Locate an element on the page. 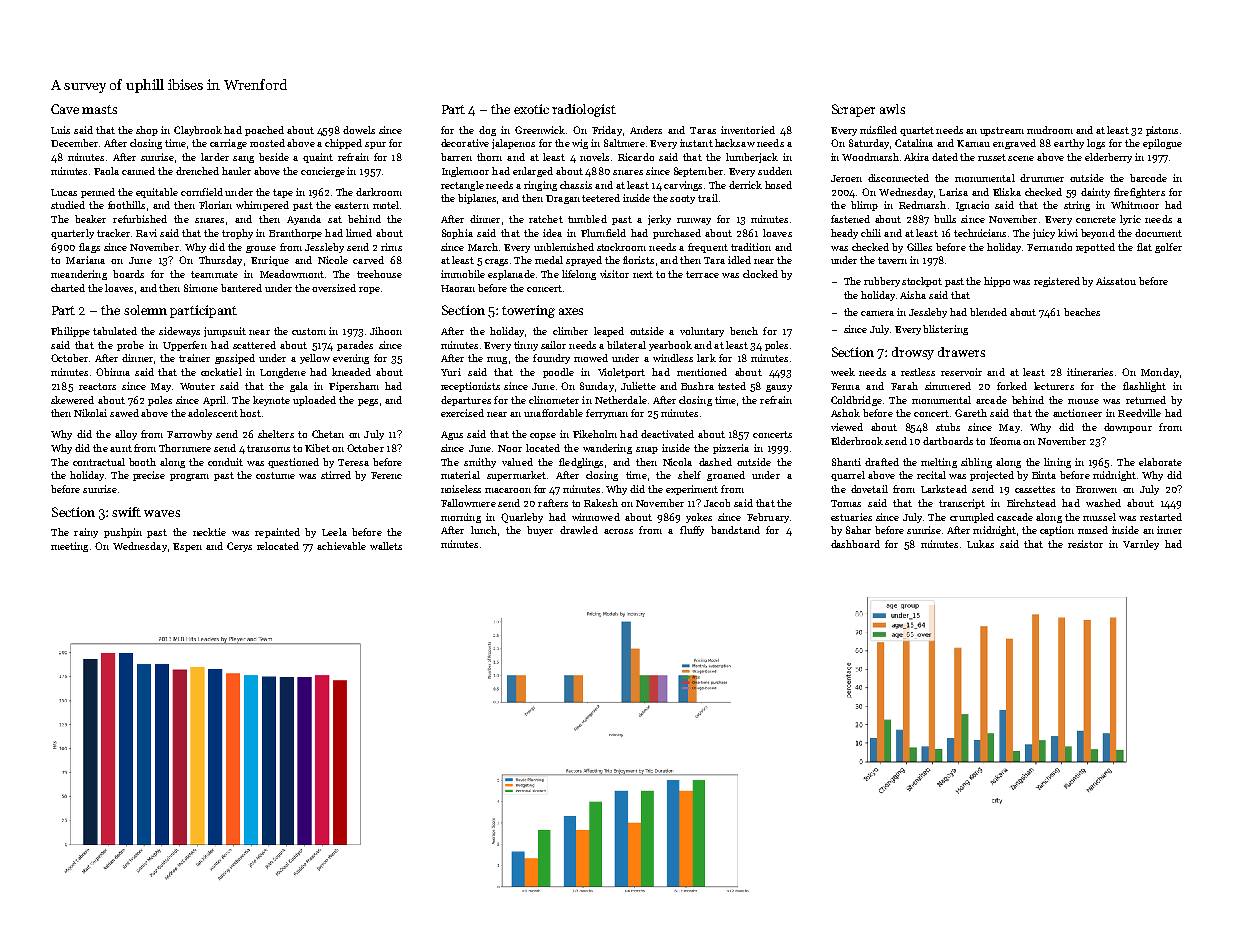  grouse is located at coordinates (261, 249).
